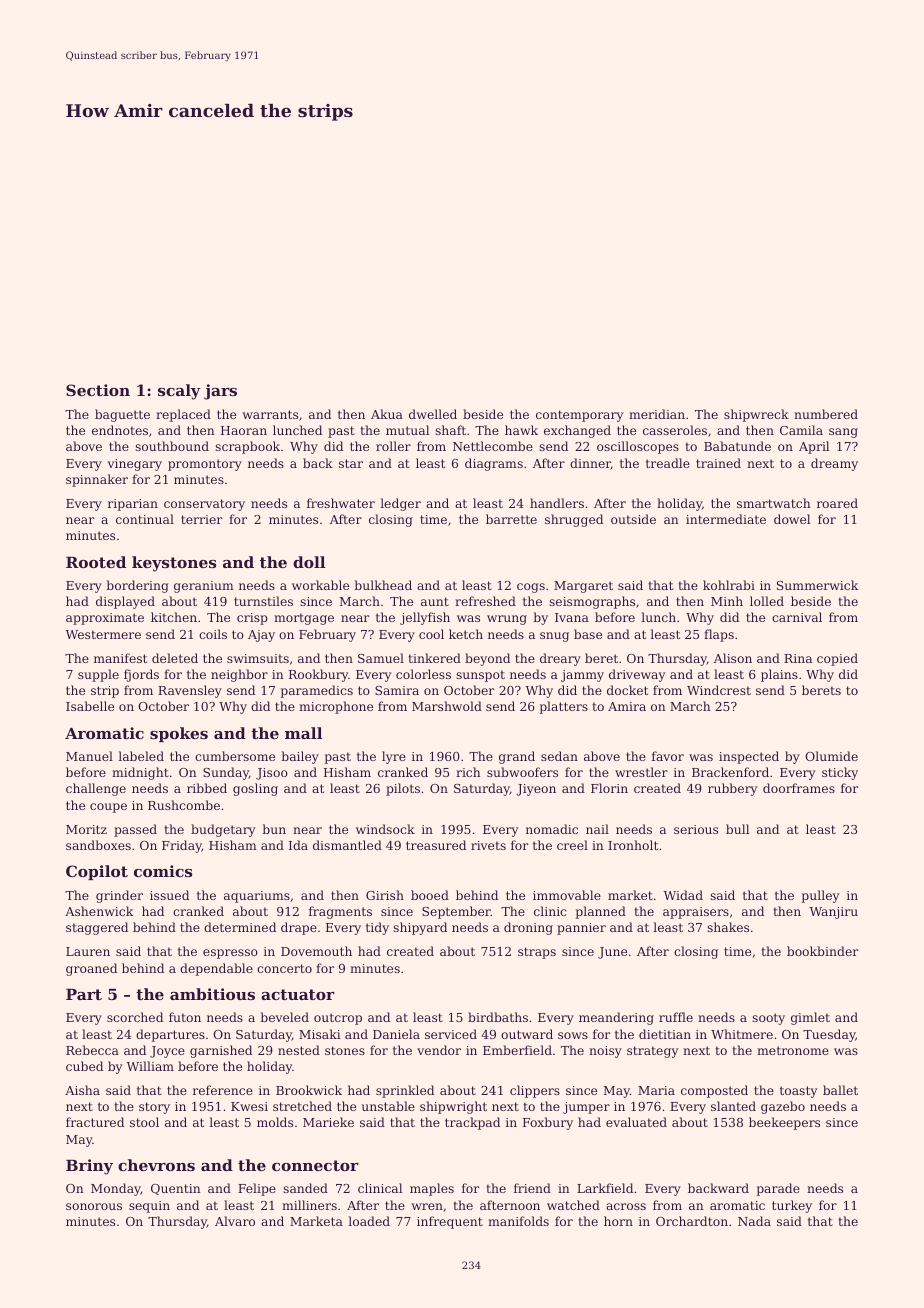  What do you see at coordinates (517, 757) in the document?
I see `grand` at bounding box center [517, 757].
